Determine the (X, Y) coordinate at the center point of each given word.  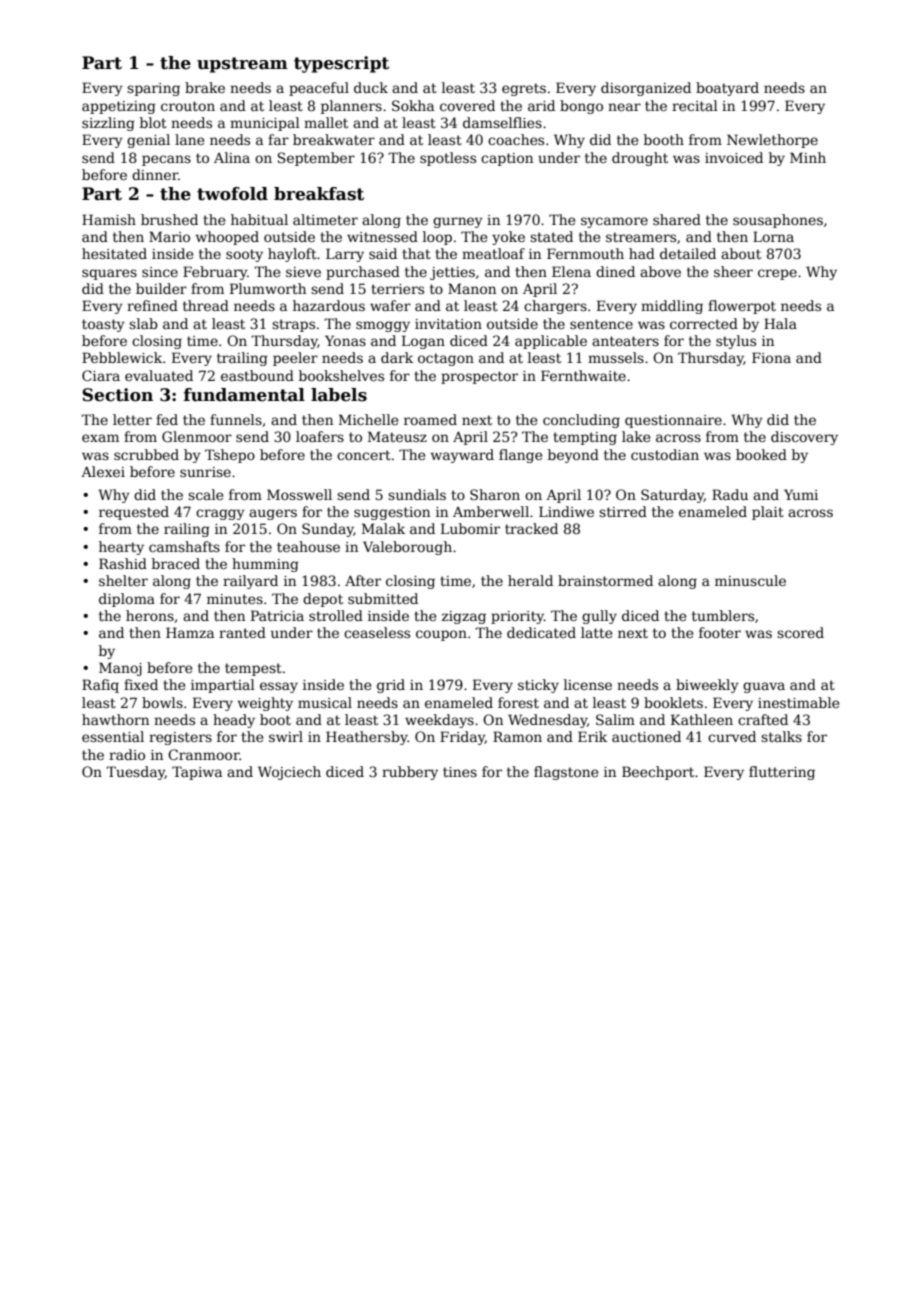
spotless (448, 159)
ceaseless (377, 632)
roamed (430, 419)
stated (551, 236)
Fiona (771, 357)
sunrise (205, 472)
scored (800, 632)
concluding (581, 421)
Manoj (120, 669)
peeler (295, 359)
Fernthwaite (583, 375)
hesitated (114, 253)
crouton (188, 106)
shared (677, 219)
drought (640, 159)
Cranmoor (204, 754)
